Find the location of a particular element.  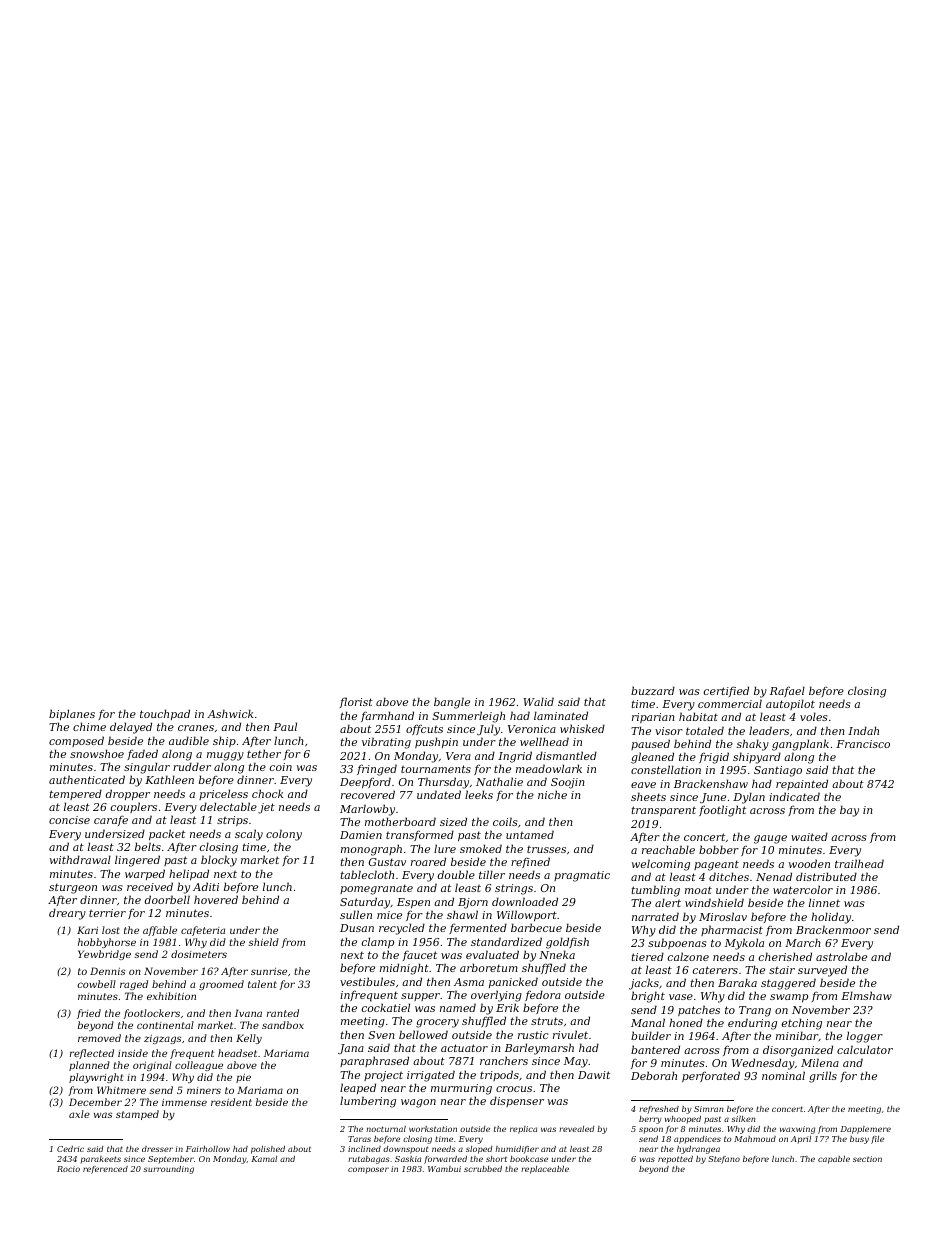

honed is located at coordinates (686, 1022).
